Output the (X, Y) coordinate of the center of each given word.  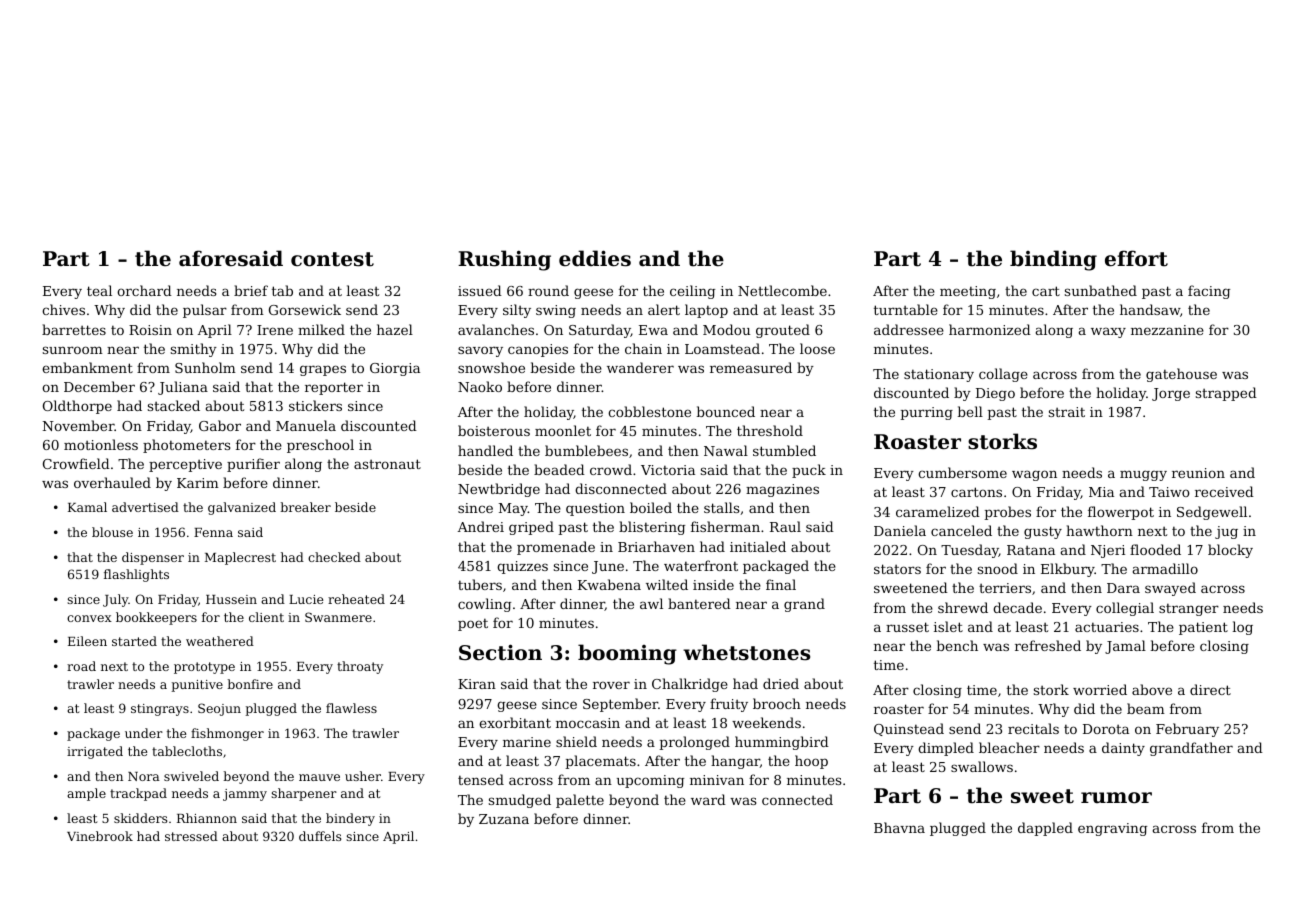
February (1187, 730)
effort (1136, 258)
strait (1067, 412)
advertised (145, 507)
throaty (360, 667)
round (548, 290)
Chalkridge (690, 685)
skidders (141, 818)
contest (332, 259)
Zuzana (504, 819)
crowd (611, 469)
